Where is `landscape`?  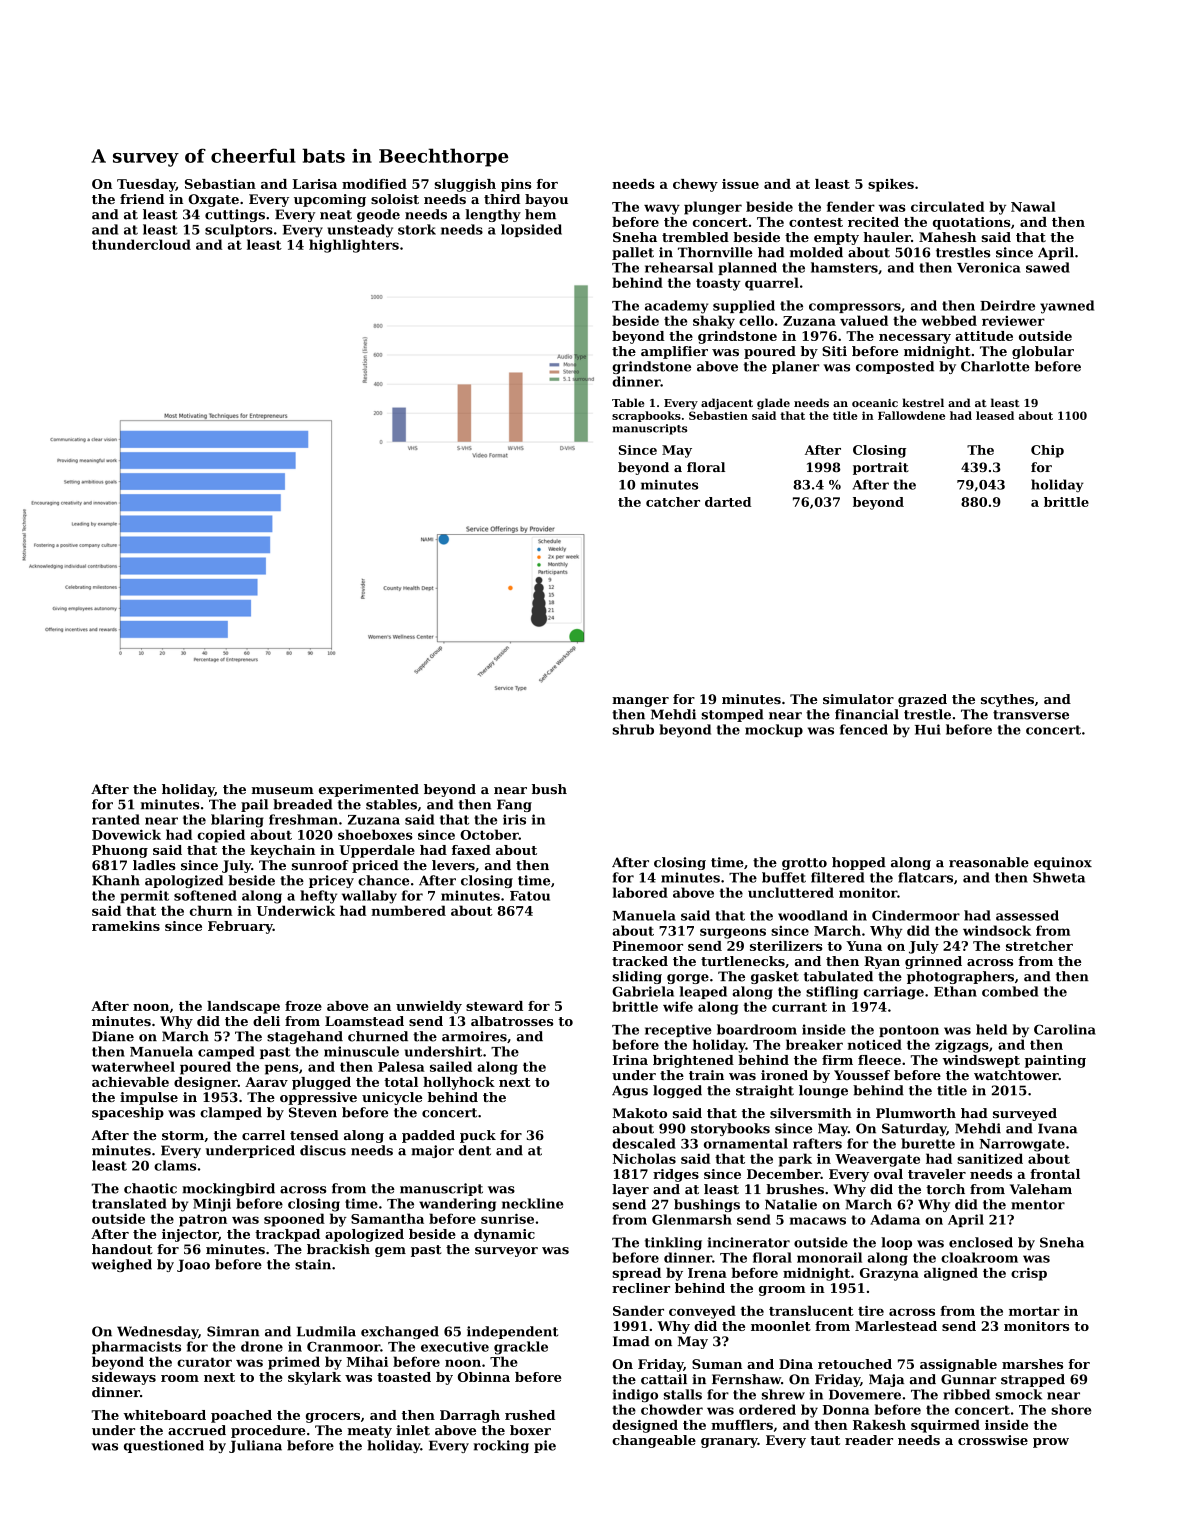
landscape is located at coordinates (243, 1007).
